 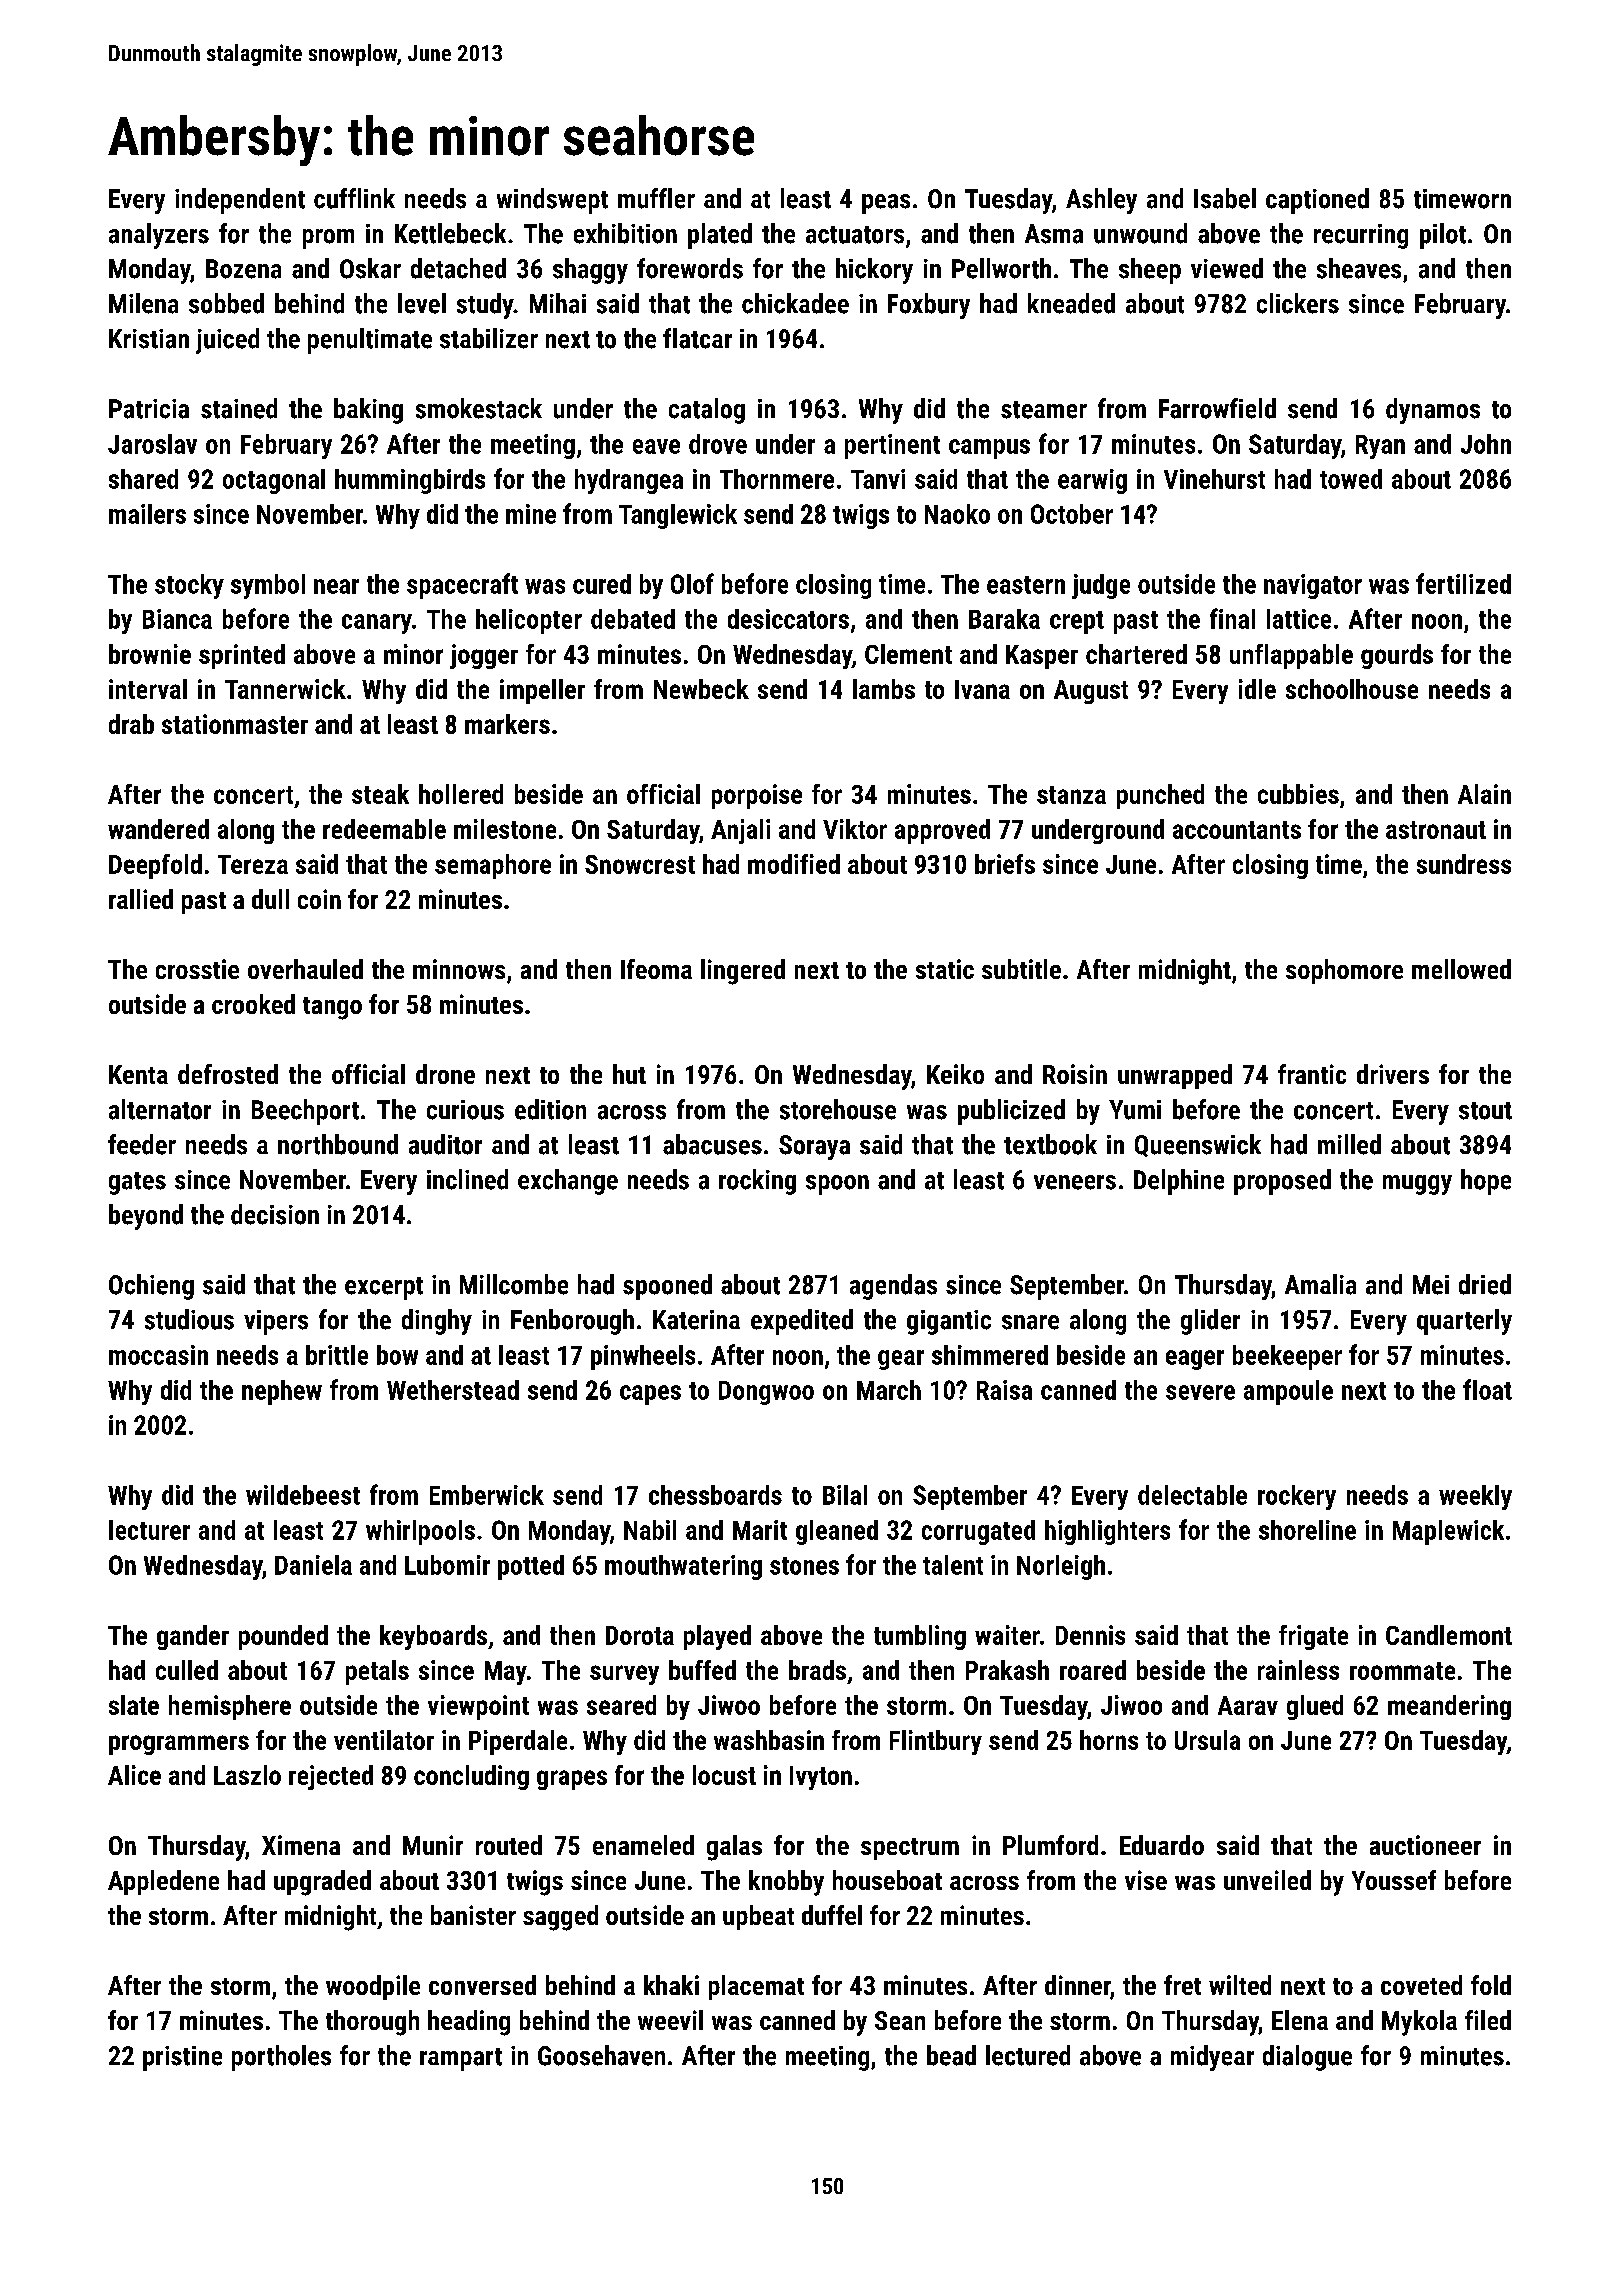 What do you see at coordinates (332, 1008) in the screenshot?
I see `tango` at bounding box center [332, 1008].
